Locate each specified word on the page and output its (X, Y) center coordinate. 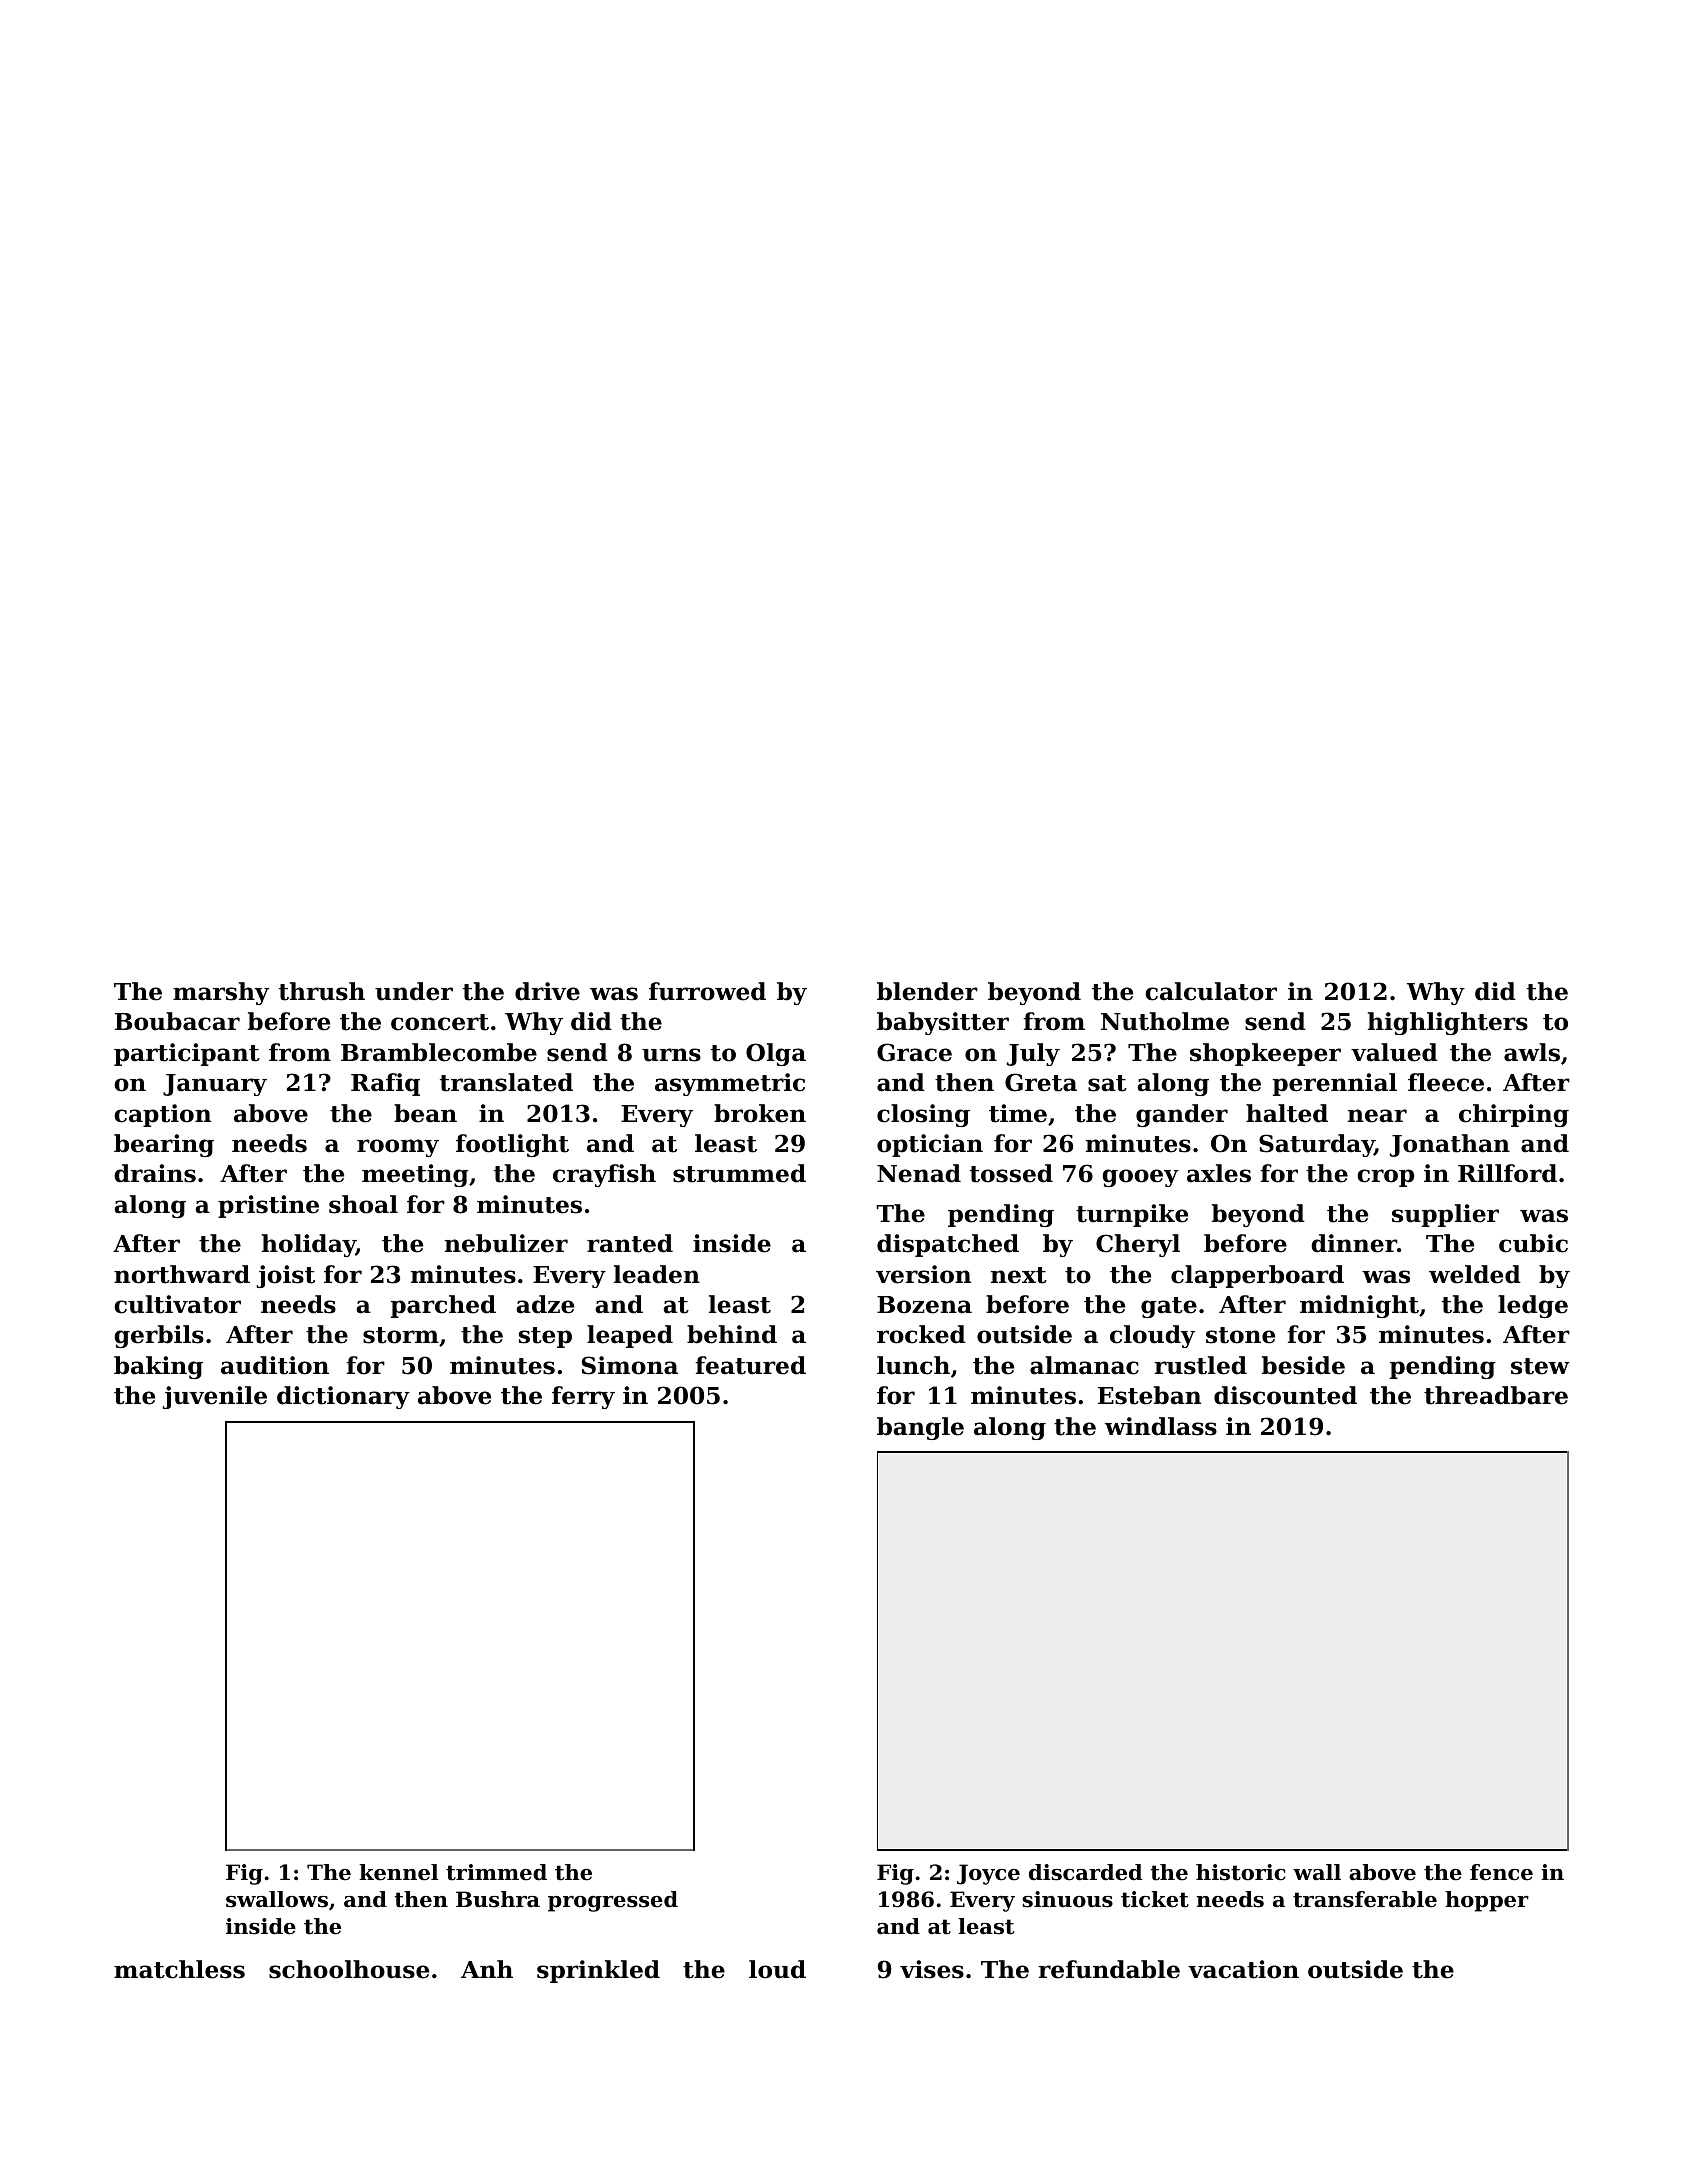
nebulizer (506, 1243)
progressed (613, 1901)
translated (506, 1082)
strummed (739, 1173)
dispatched (948, 1245)
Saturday (1316, 1145)
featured (750, 1365)
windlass (1161, 1426)
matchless (179, 1969)
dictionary (343, 1397)
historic (1241, 1872)
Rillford (1507, 1173)
